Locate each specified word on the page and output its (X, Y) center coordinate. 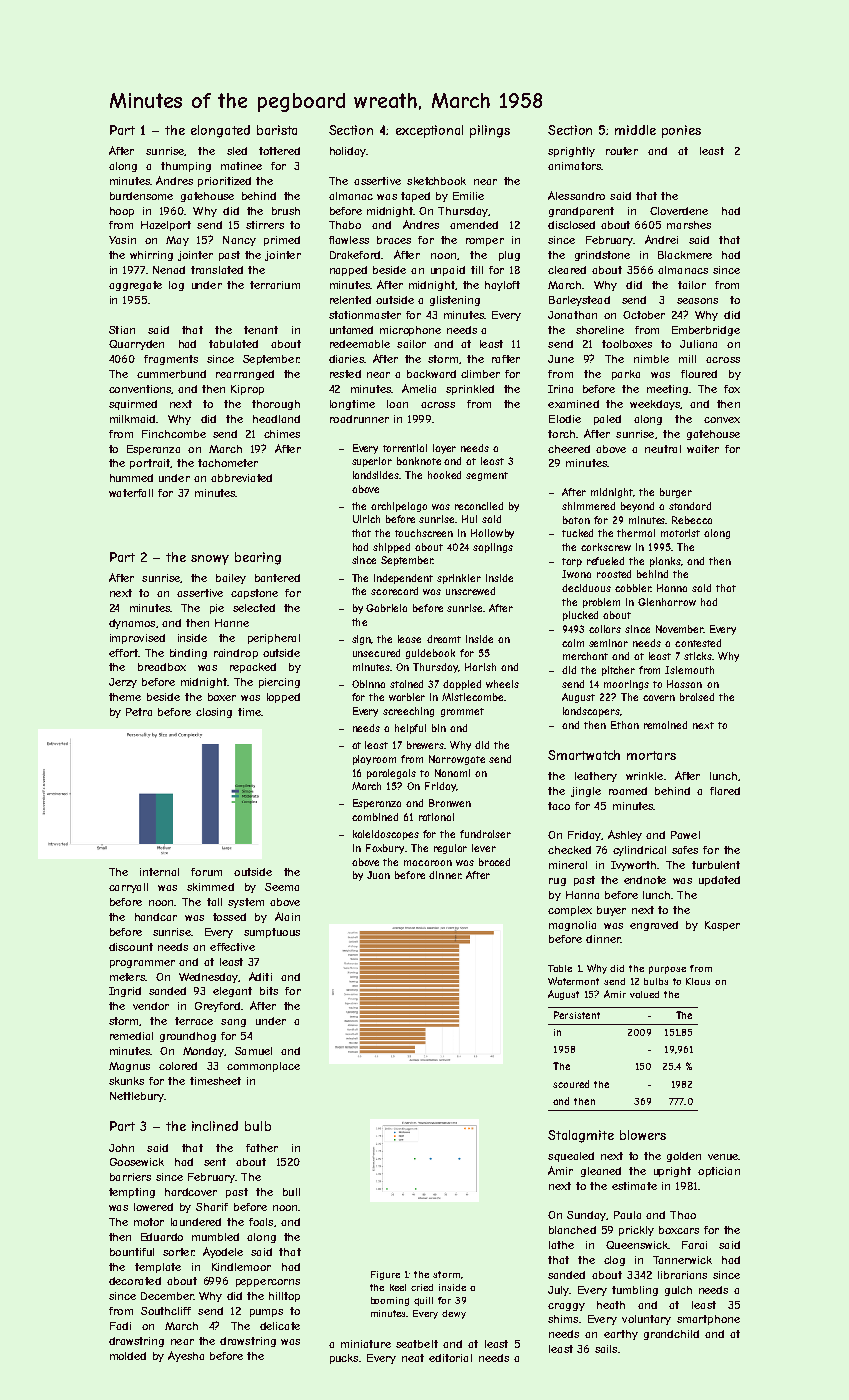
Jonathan (572, 315)
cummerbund (171, 374)
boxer (222, 697)
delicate (280, 1326)
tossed (229, 917)
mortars (651, 755)
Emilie (468, 196)
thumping (186, 167)
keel (398, 1287)
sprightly (571, 152)
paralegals (391, 774)
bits (269, 991)
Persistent (577, 1015)
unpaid (448, 271)
